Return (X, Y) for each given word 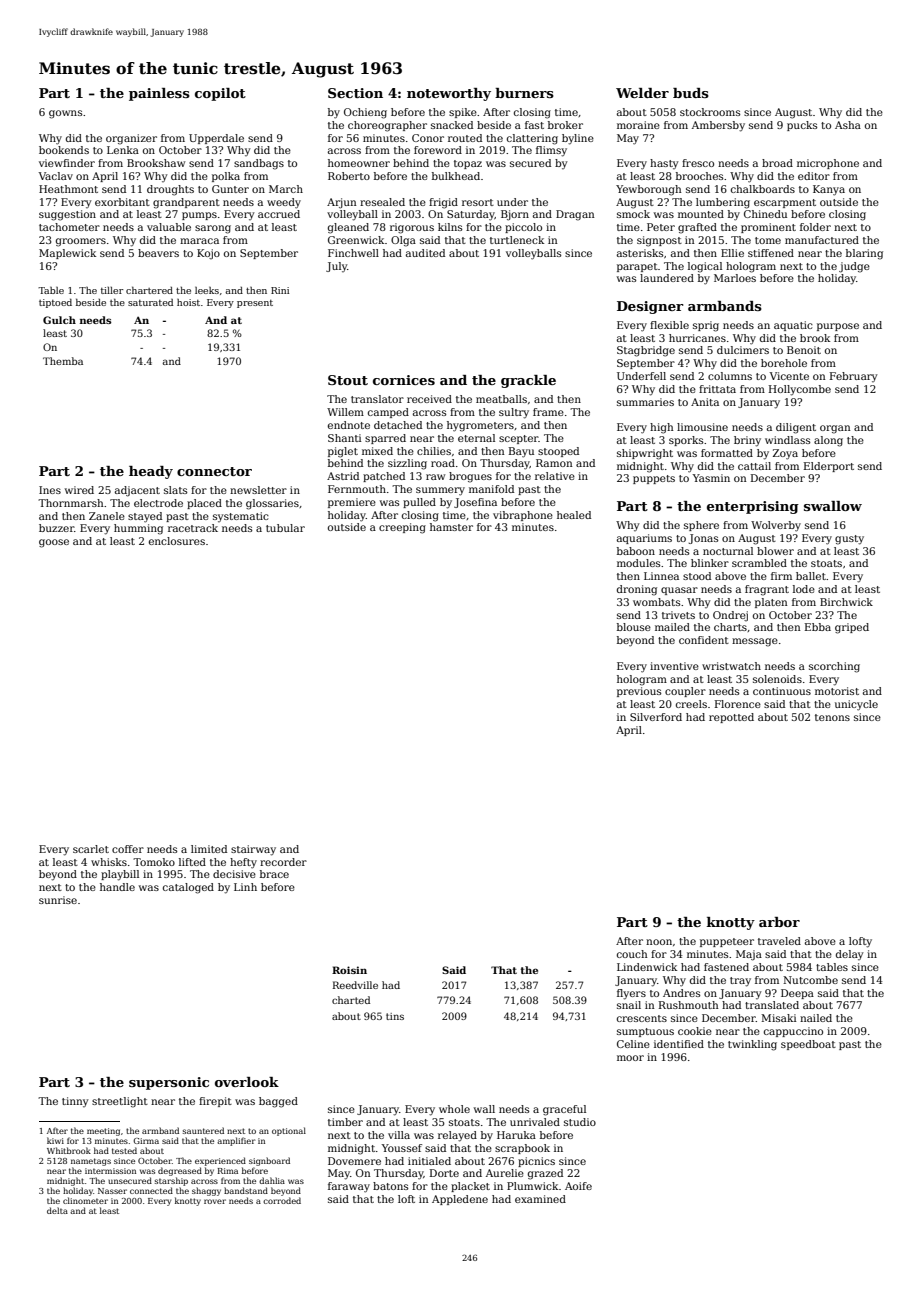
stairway (253, 850)
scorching (834, 667)
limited (209, 849)
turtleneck (517, 240)
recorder (283, 862)
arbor (779, 922)
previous (639, 692)
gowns (65, 114)
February (854, 377)
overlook (247, 1082)
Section (355, 93)
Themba (63, 361)
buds (691, 93)
